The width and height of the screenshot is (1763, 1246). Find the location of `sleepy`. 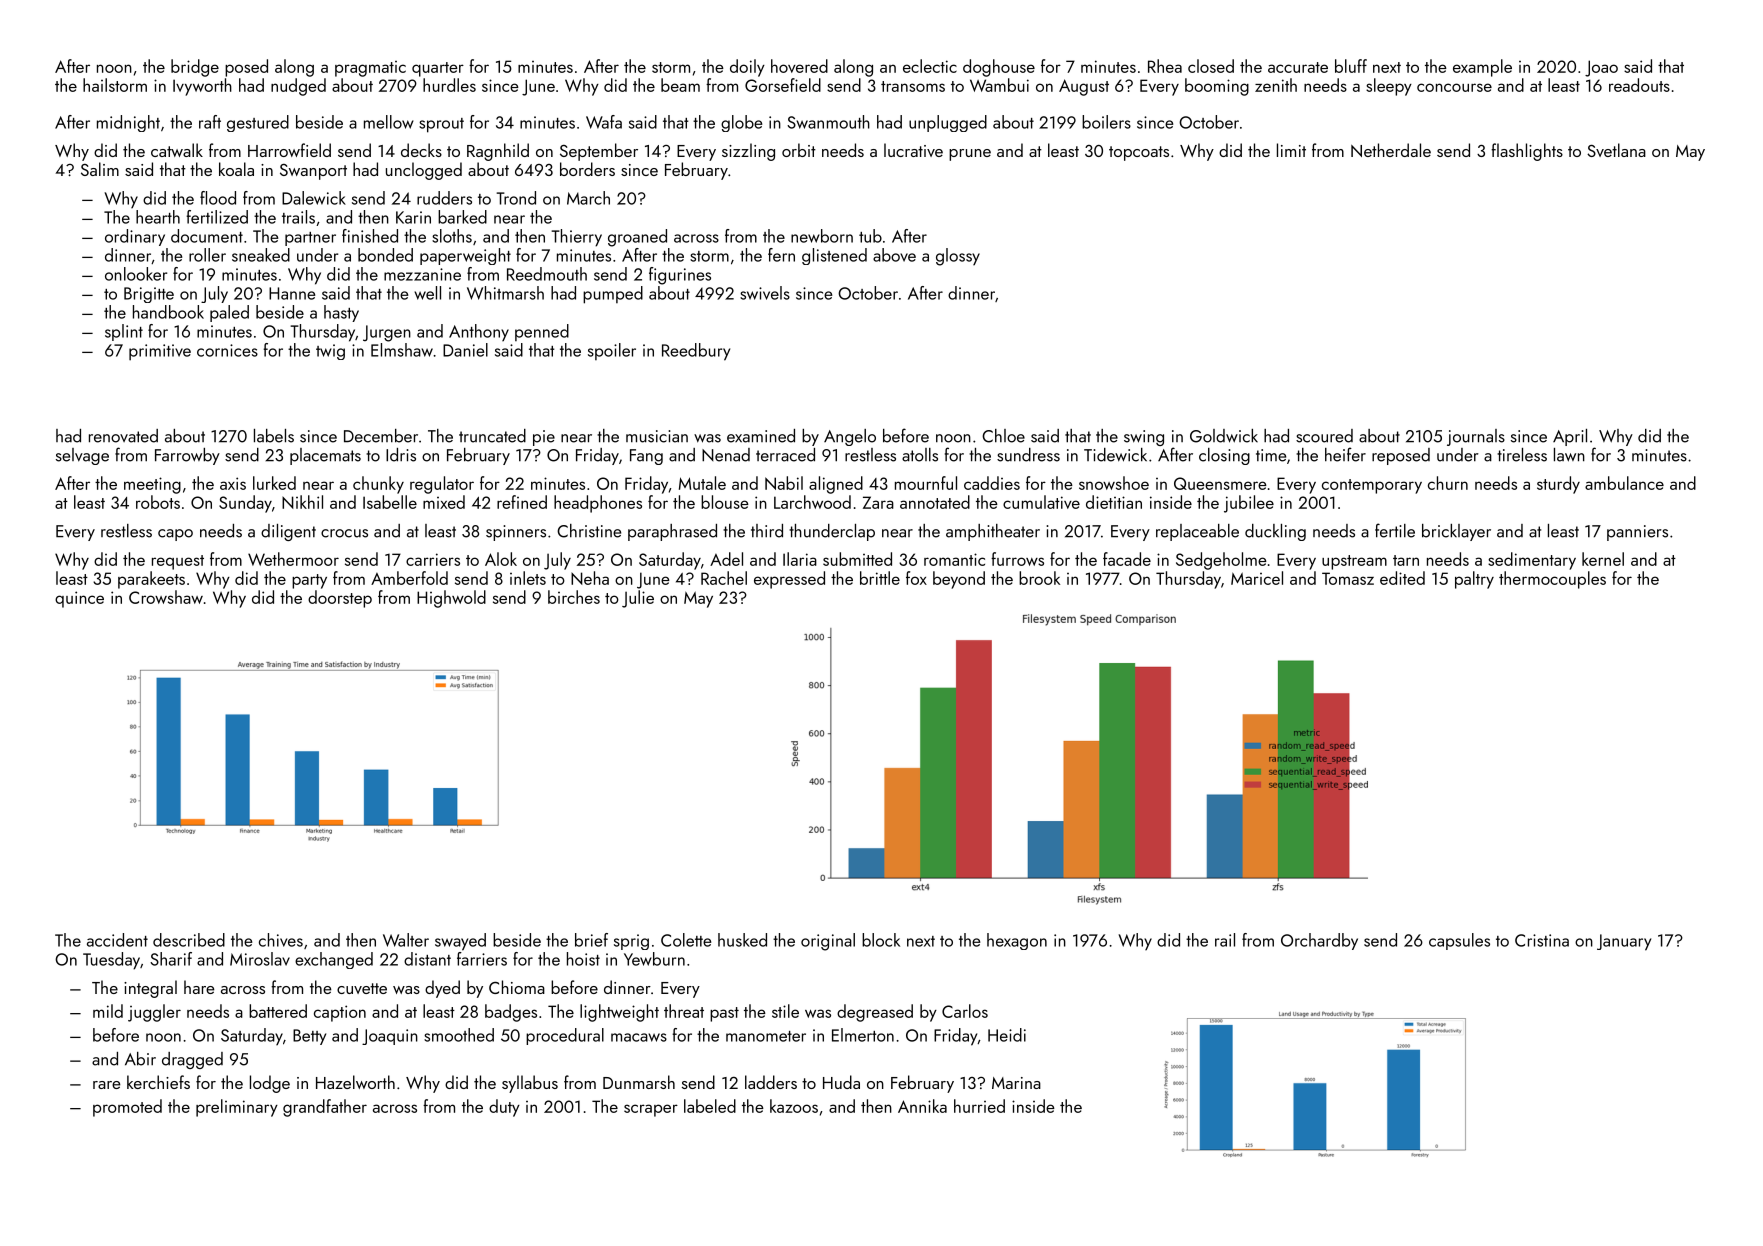

sleepy is located at coordinates (1389, 87).
